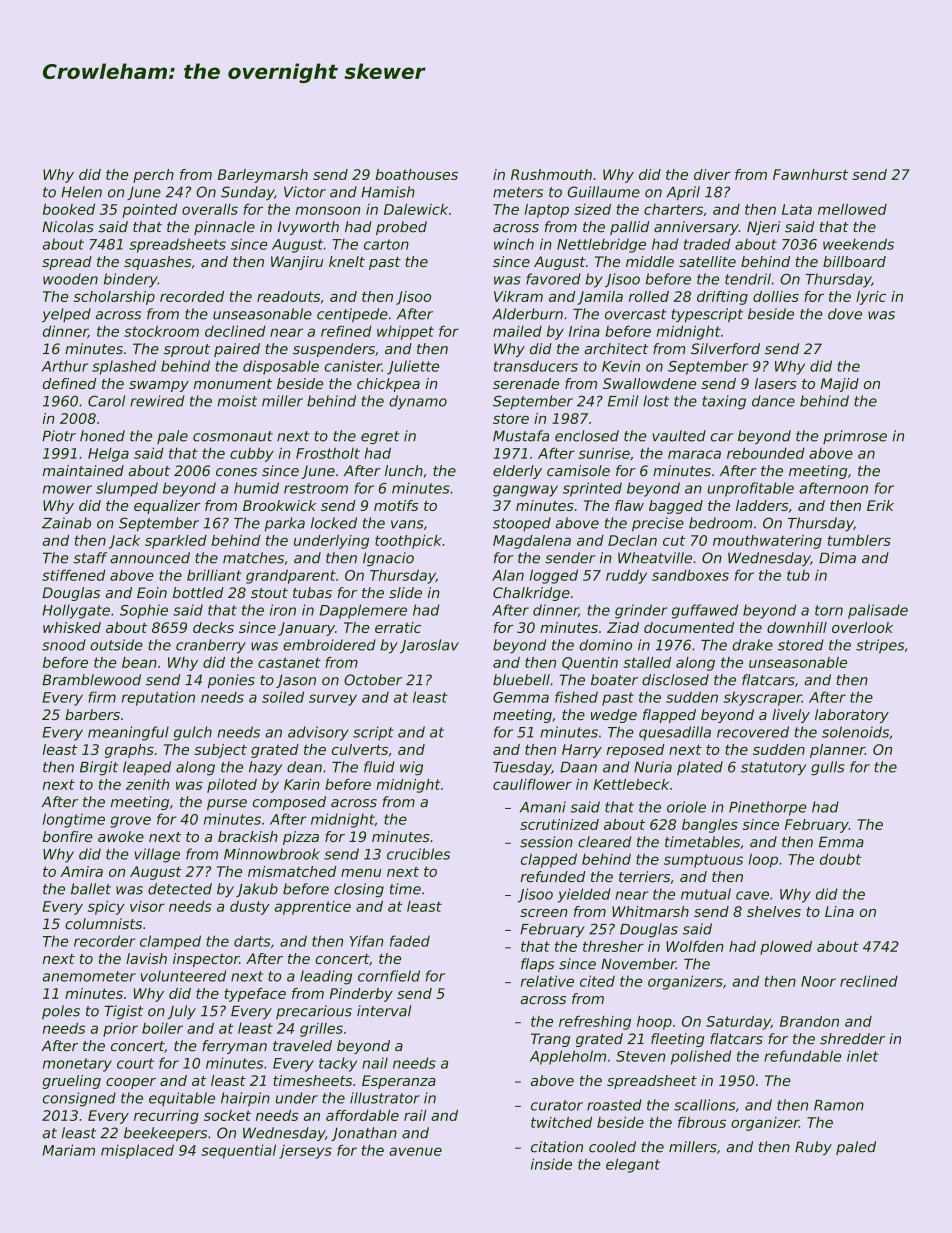 The width and height of the screenshot is (952, 1233). Describe the element at coordinates (518, 296) in the screenshot. I see `Vikram` at that location.
